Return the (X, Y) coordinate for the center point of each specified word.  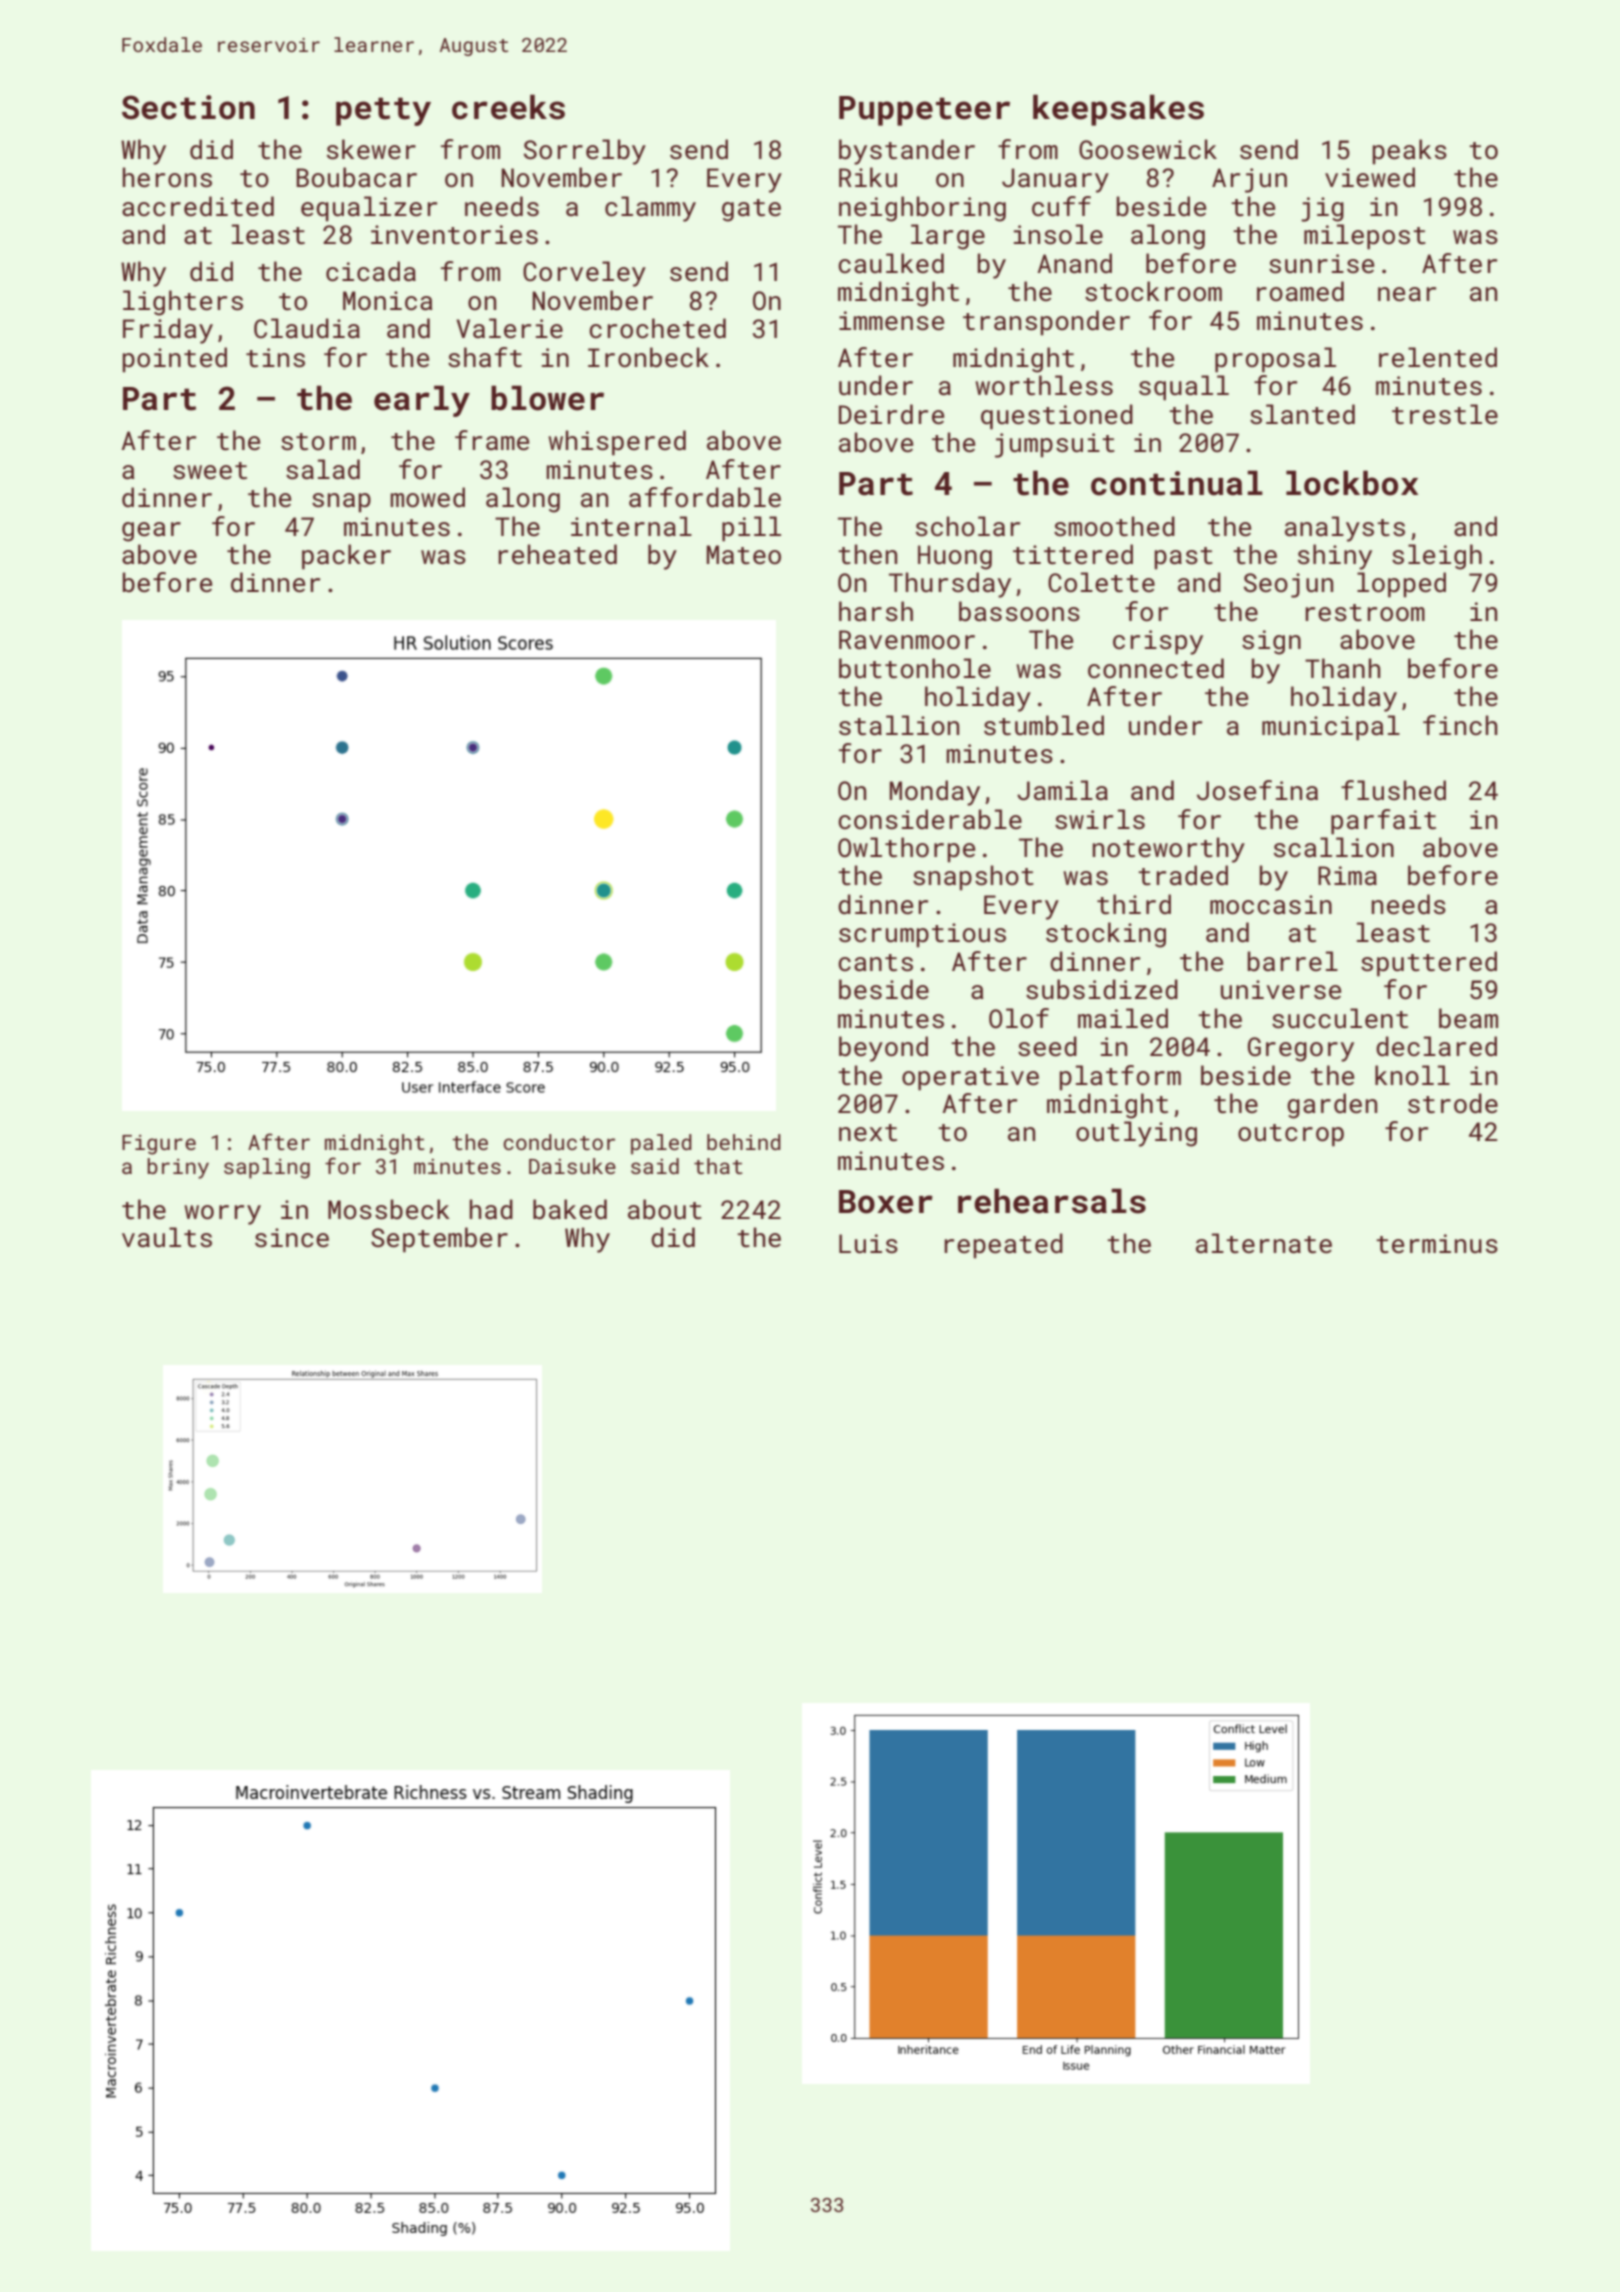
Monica (388, 301)
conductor (559, 1142)
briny (178, 1168)
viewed (1370, 177)
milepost (1365, 237)
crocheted (657, 328)
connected (1156, 668)
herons (167, 177)
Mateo (744, 555)
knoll (1412, 1075)
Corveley (584, 274)
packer (346, 557)
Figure (159, 1145)
